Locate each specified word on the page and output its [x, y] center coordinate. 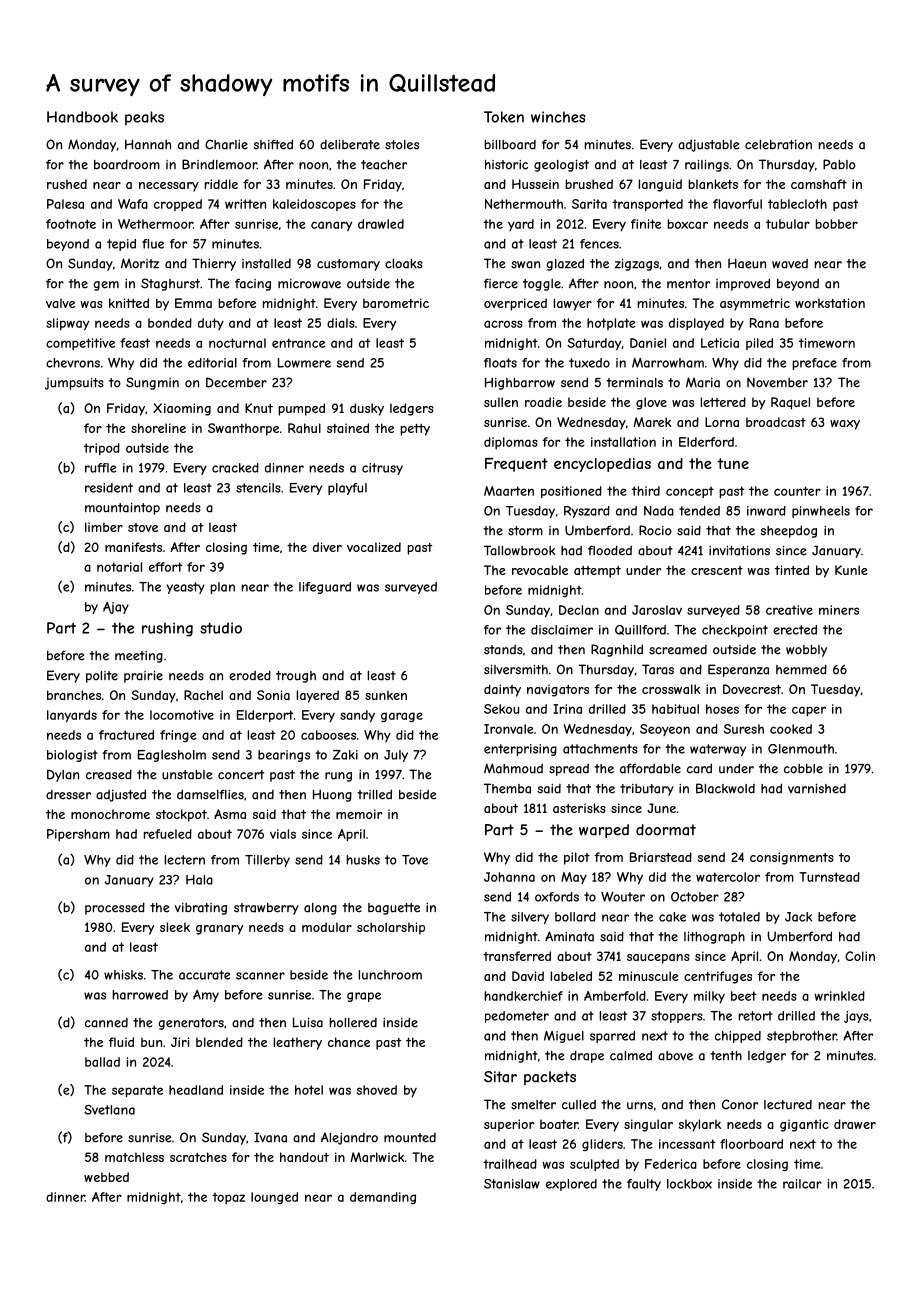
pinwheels [821, 512]
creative [789, 610]
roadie [543, 402]
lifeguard [325, 588]
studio [221, 628]
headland [196, 1090]
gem [106, 286]
